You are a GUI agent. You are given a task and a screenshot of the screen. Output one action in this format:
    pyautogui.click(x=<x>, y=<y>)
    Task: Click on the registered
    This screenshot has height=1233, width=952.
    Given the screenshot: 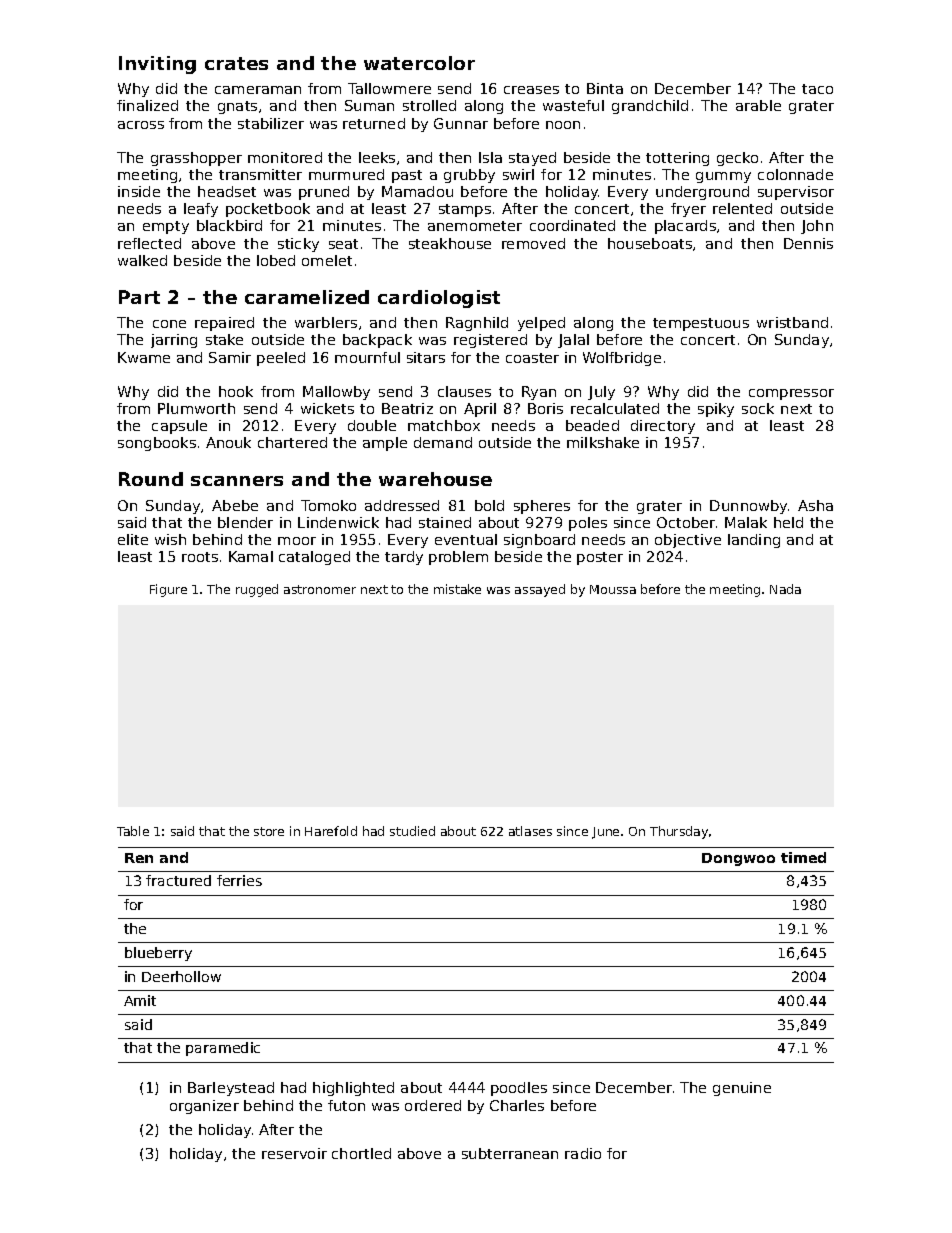 What is the action you would take?
    pyautogui.click(x=490, y=341)
